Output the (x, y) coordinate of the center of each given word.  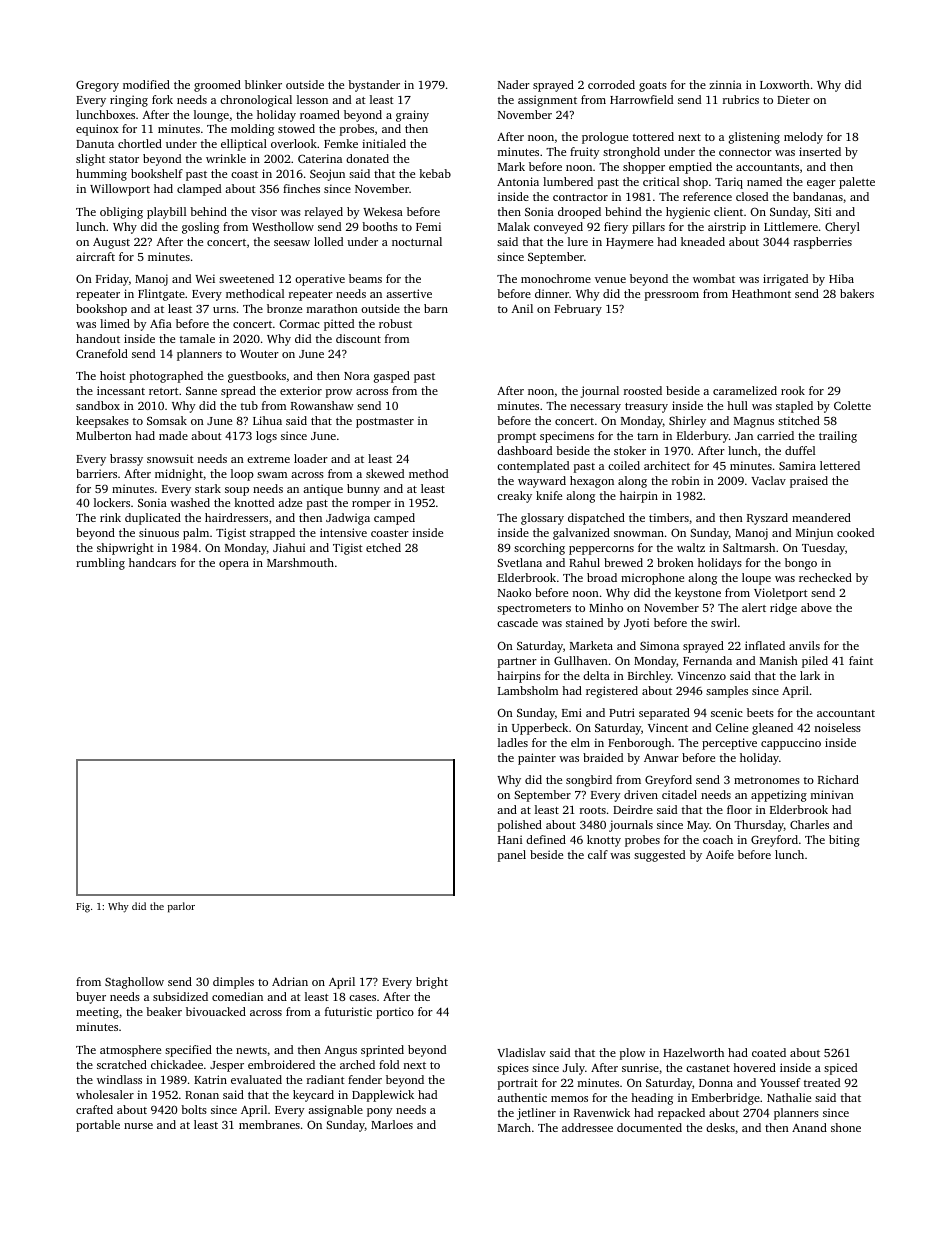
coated (769, 1052)
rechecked (825, 577)
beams (365, 278)
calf (598, 854)
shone (846, 1127)
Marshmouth (300, 562)
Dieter (793, 99)
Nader (514, 84)
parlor (181, 907)
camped (394, 519)
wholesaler (105, 1094)
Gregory (97, 86)
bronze (284, 308)
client (728, 211)
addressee (587, 1127)
